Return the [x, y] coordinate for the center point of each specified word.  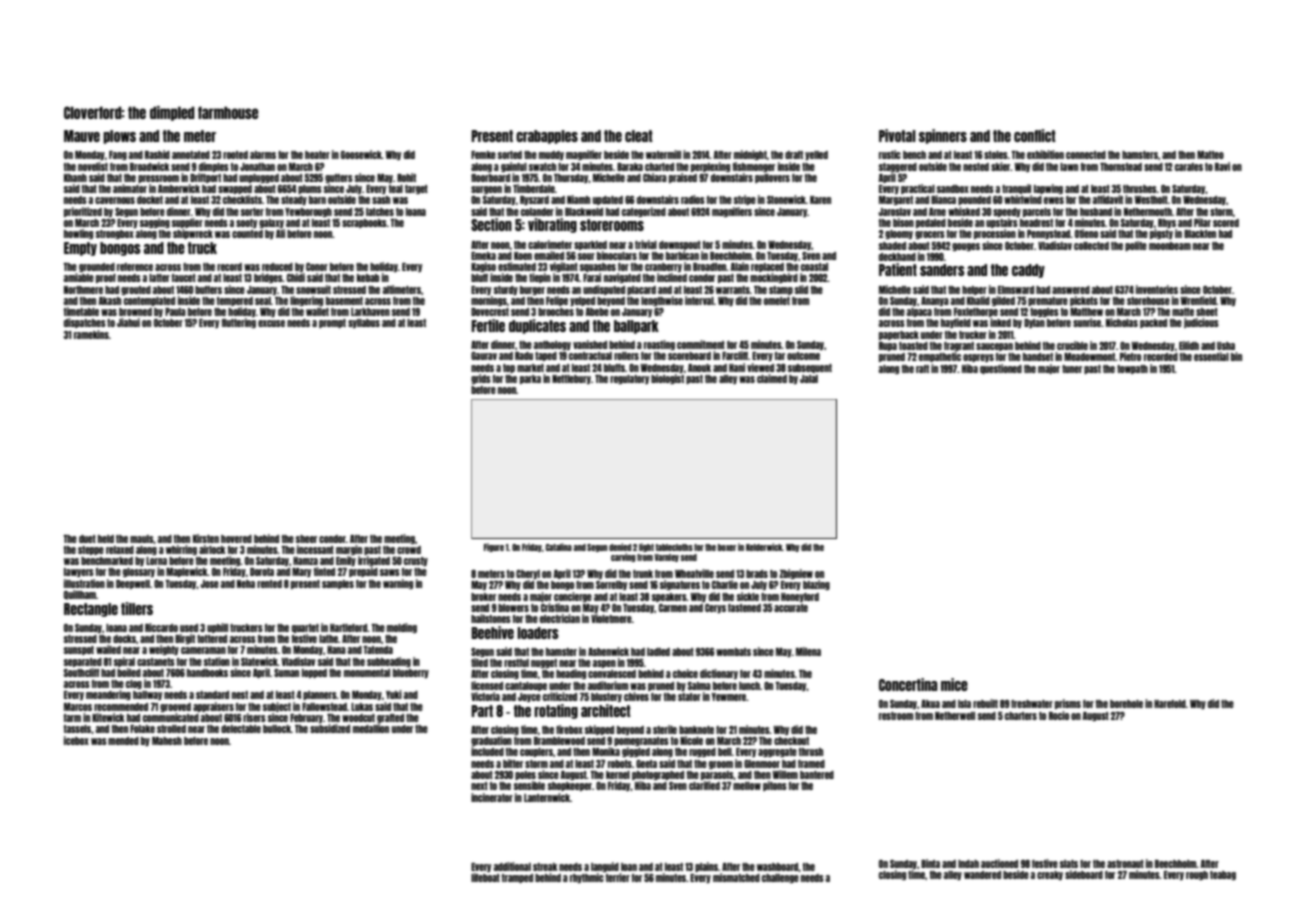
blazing [816, 585]
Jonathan [257, 167]
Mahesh [167, 741]
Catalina [559, 547]
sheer [306, 539]
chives [636, 696]
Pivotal [897, 135]
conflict [1035, 135]
